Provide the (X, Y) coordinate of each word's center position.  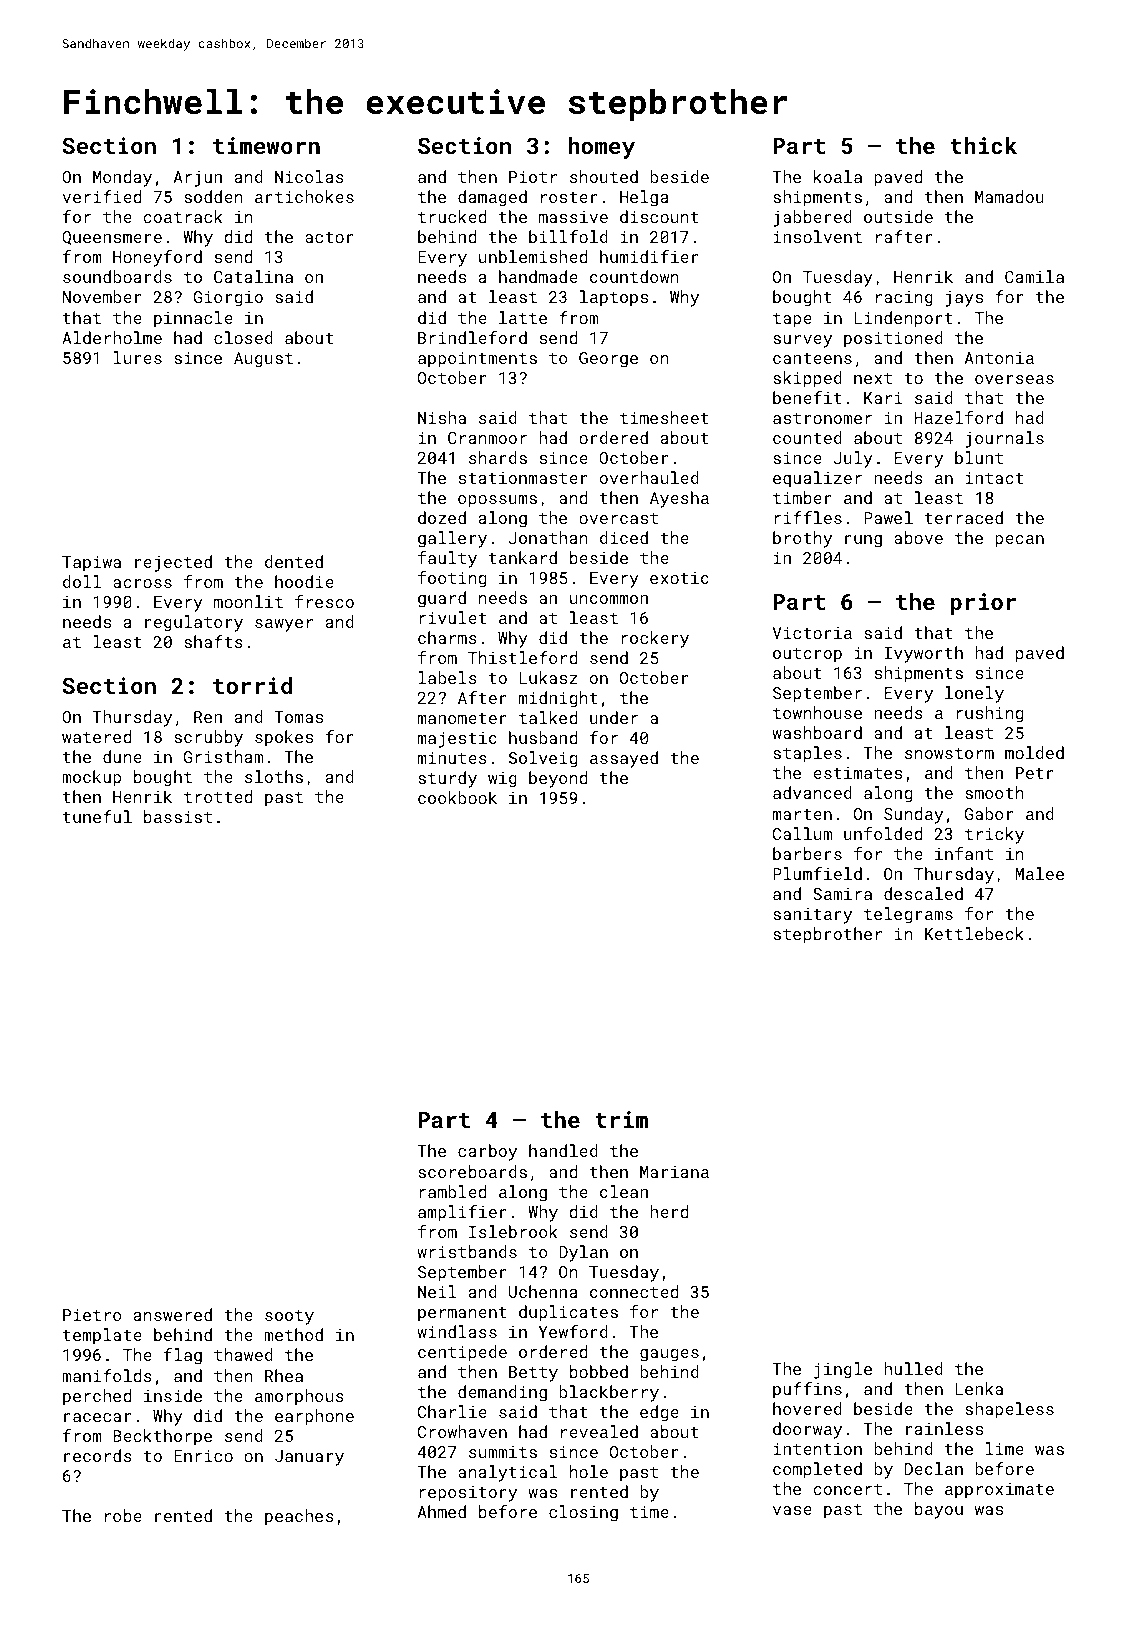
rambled (452, 1191)
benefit (807, 397)
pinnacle (193, 319)
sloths (274, 776)
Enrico (203, 1456)
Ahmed (442, 1511)
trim (621, 1119)
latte (523, 317)
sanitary (812, 916)
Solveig (543, 759)
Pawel (888, 517)
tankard (523, 557)
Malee (1039, 873)
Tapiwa (91, 564)
